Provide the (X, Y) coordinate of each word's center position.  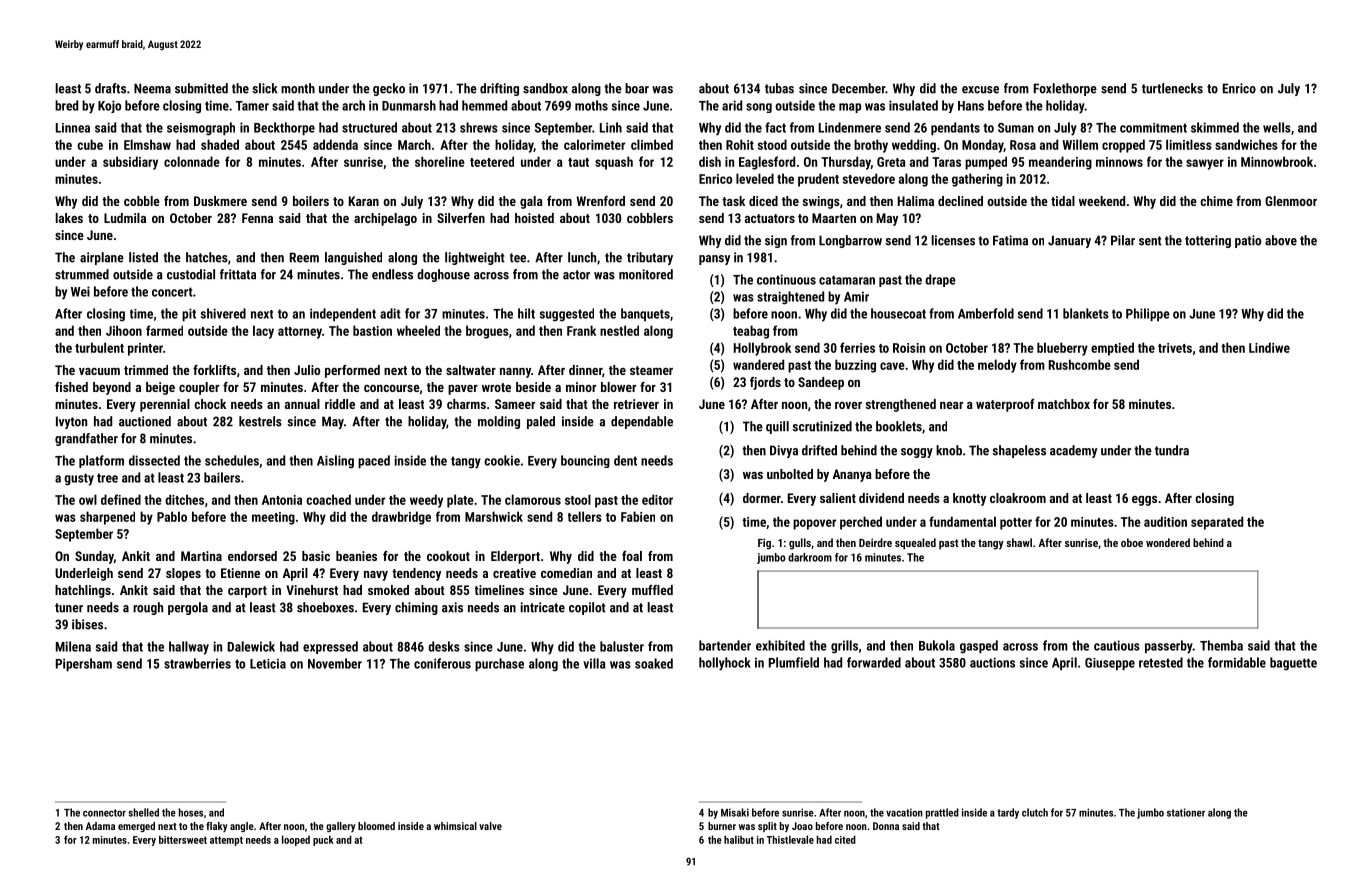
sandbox (545, 88)
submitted (201, 88)
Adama (100, 826)
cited (845, 839)
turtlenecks (1172, 88)
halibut (739, 839)
